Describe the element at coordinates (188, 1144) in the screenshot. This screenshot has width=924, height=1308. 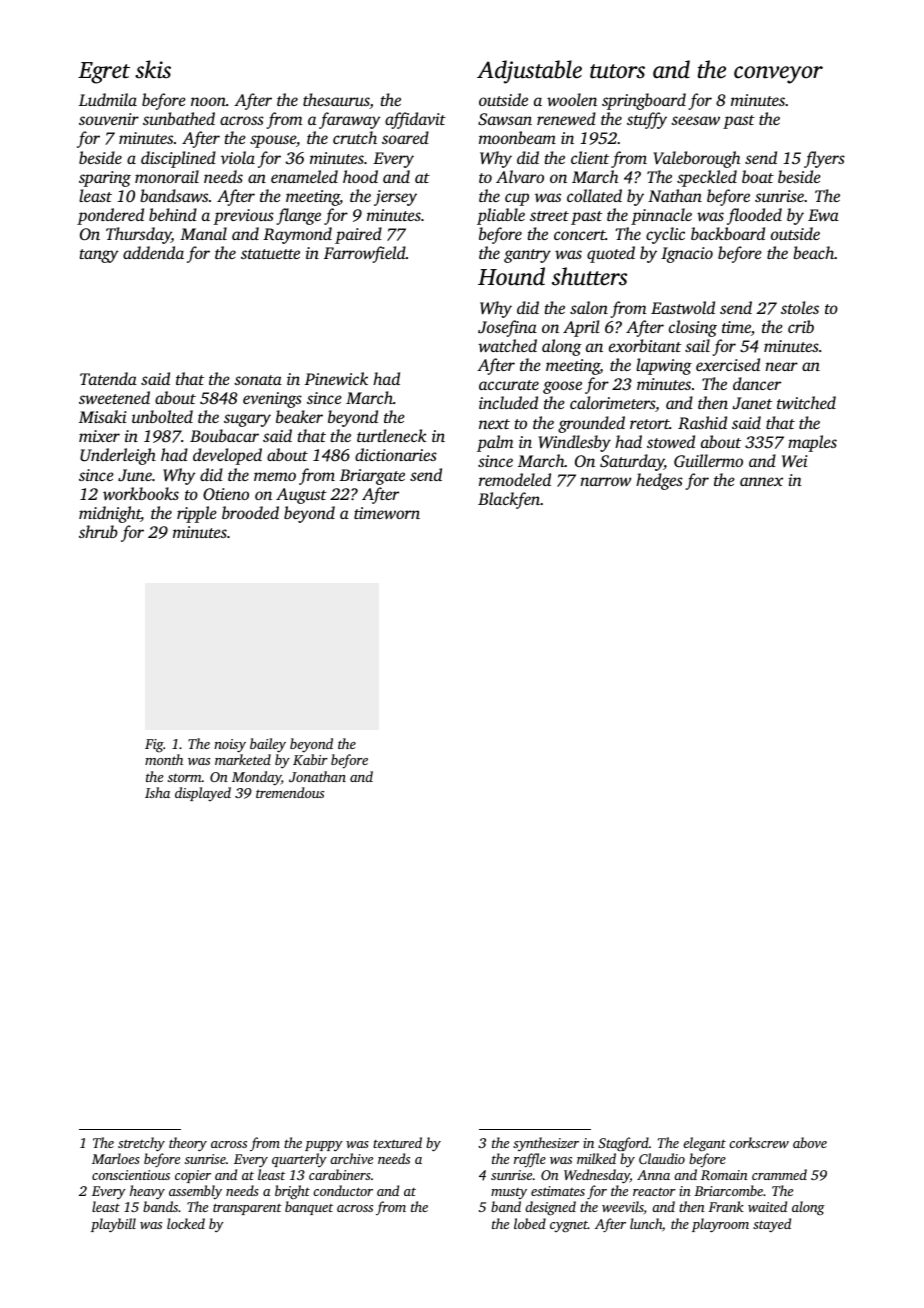
I see `theory` at that location.
